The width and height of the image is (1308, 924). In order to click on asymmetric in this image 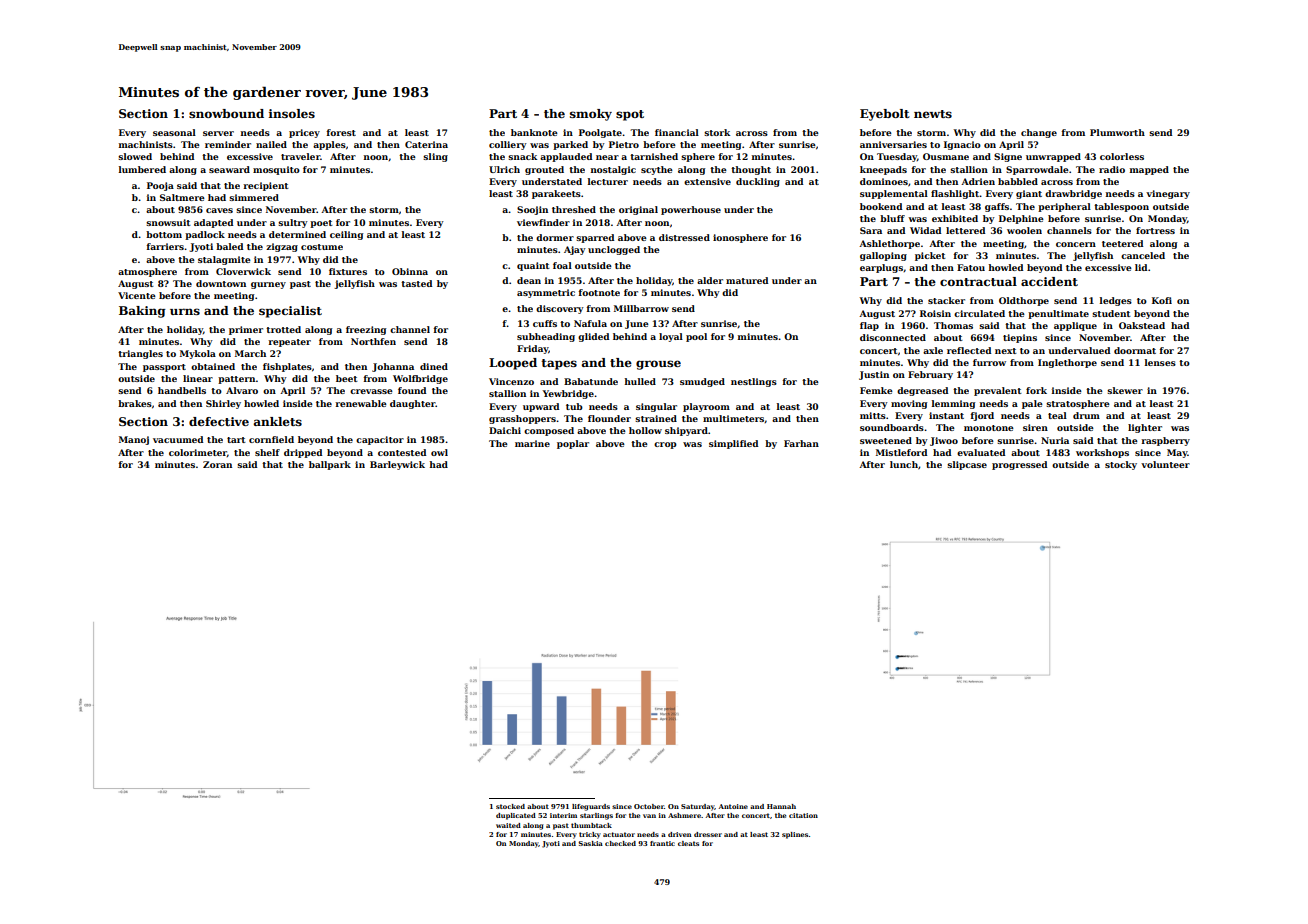, I will do `click(546, 293)`.
